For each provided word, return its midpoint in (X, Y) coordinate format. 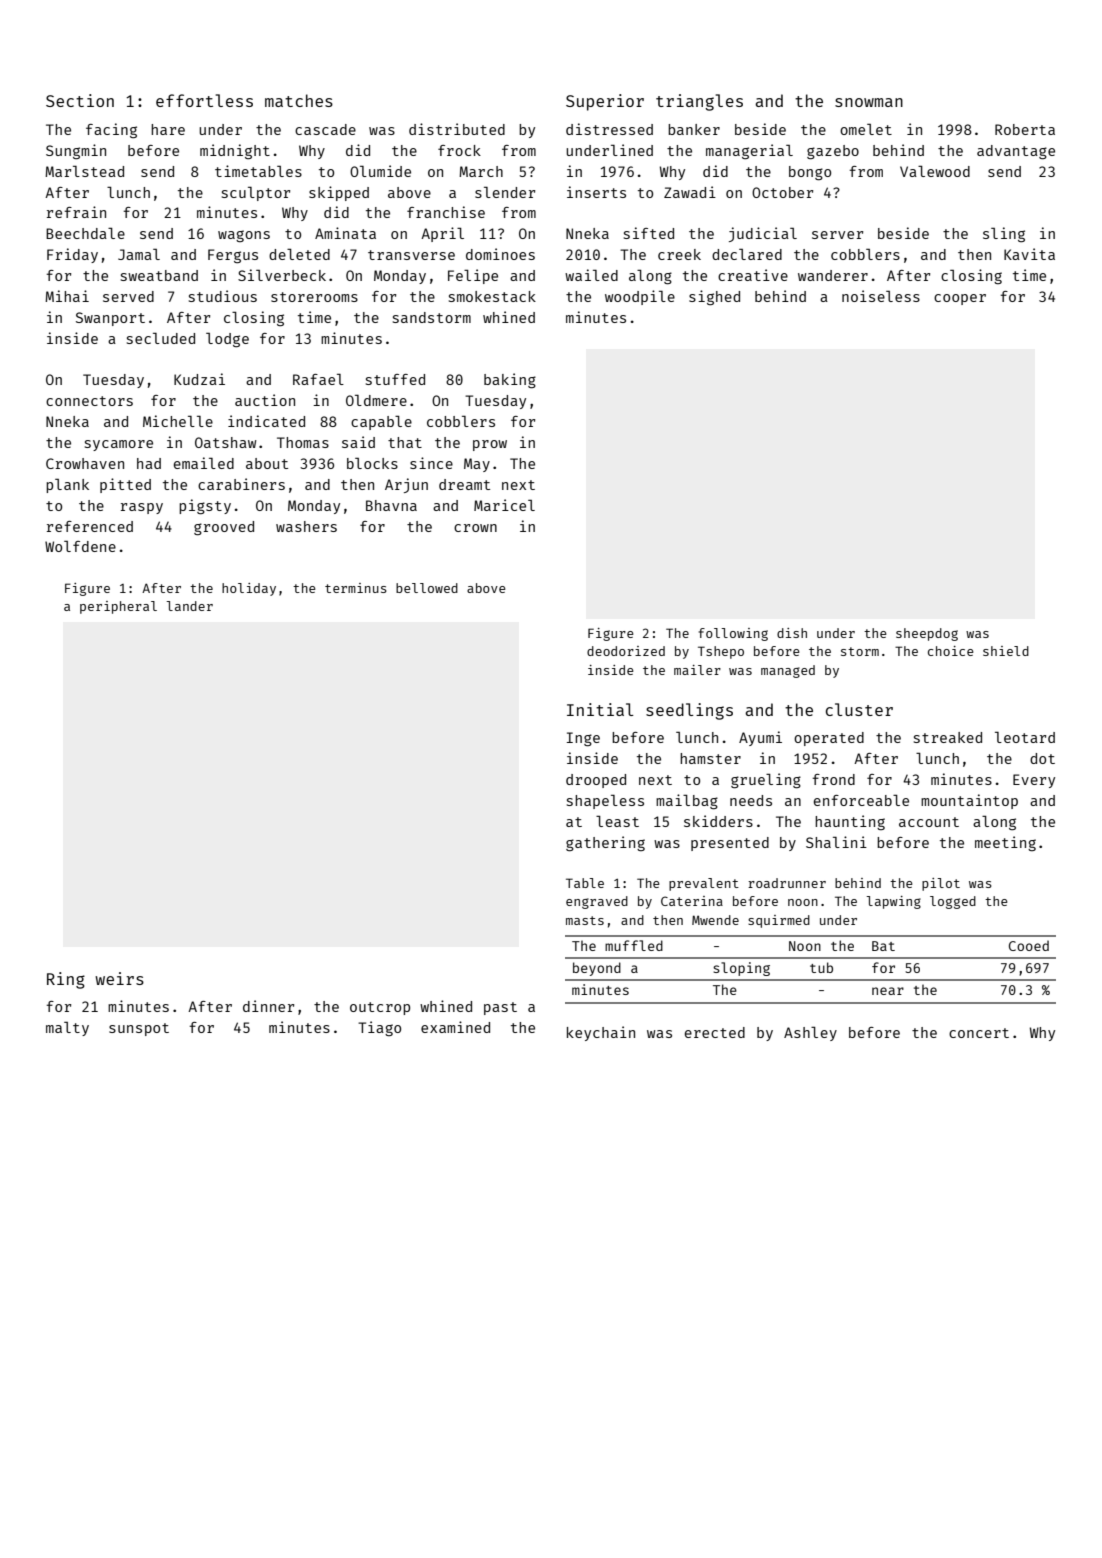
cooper (960, 299)
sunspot (139, 1029)
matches (299, 100)
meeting (1005, 843)
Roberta (1025, 129)
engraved (597, 902)
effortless (204, 100)
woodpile (640, 297)
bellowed (427, 588)
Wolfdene (80, 546)
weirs (119, 978)
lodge (227, 339)
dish (792, 633)
